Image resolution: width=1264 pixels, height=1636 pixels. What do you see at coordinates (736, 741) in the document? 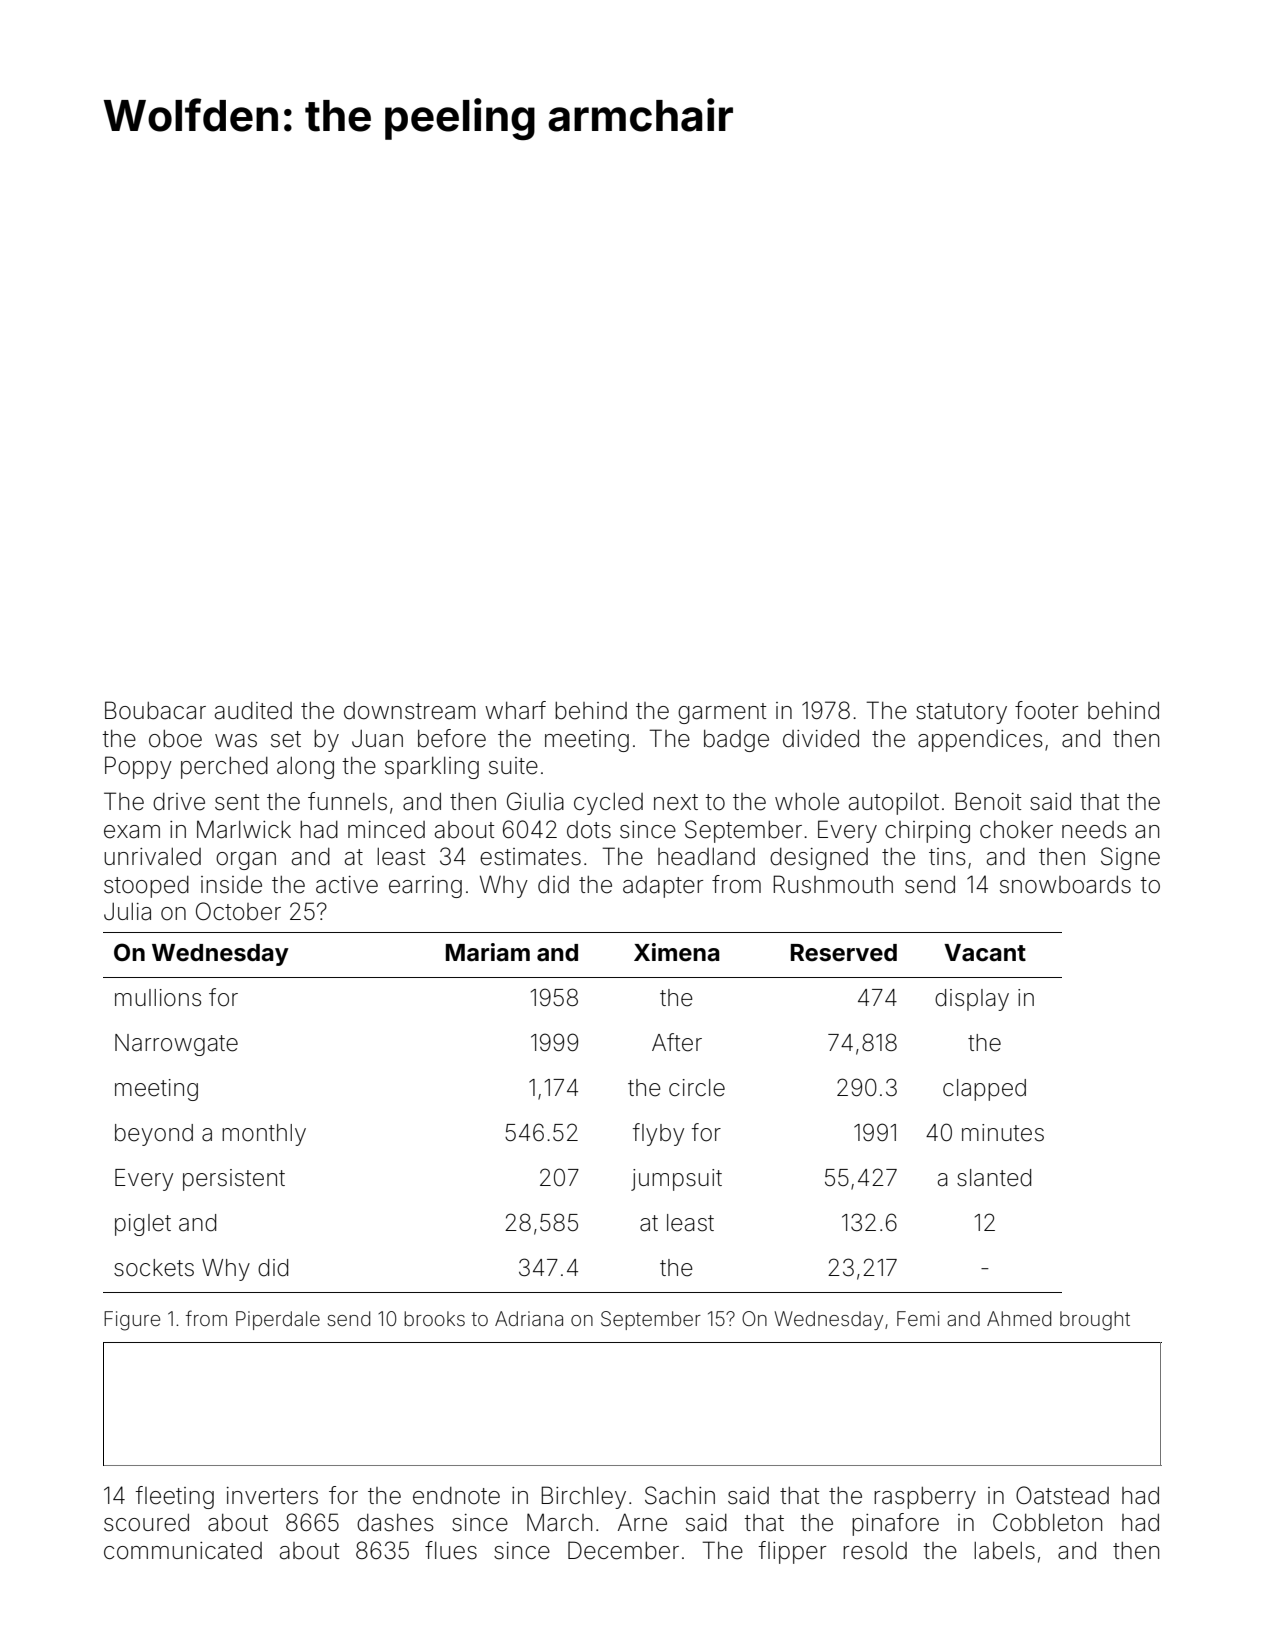
I see `badge` at bounding box center [736, 741].
